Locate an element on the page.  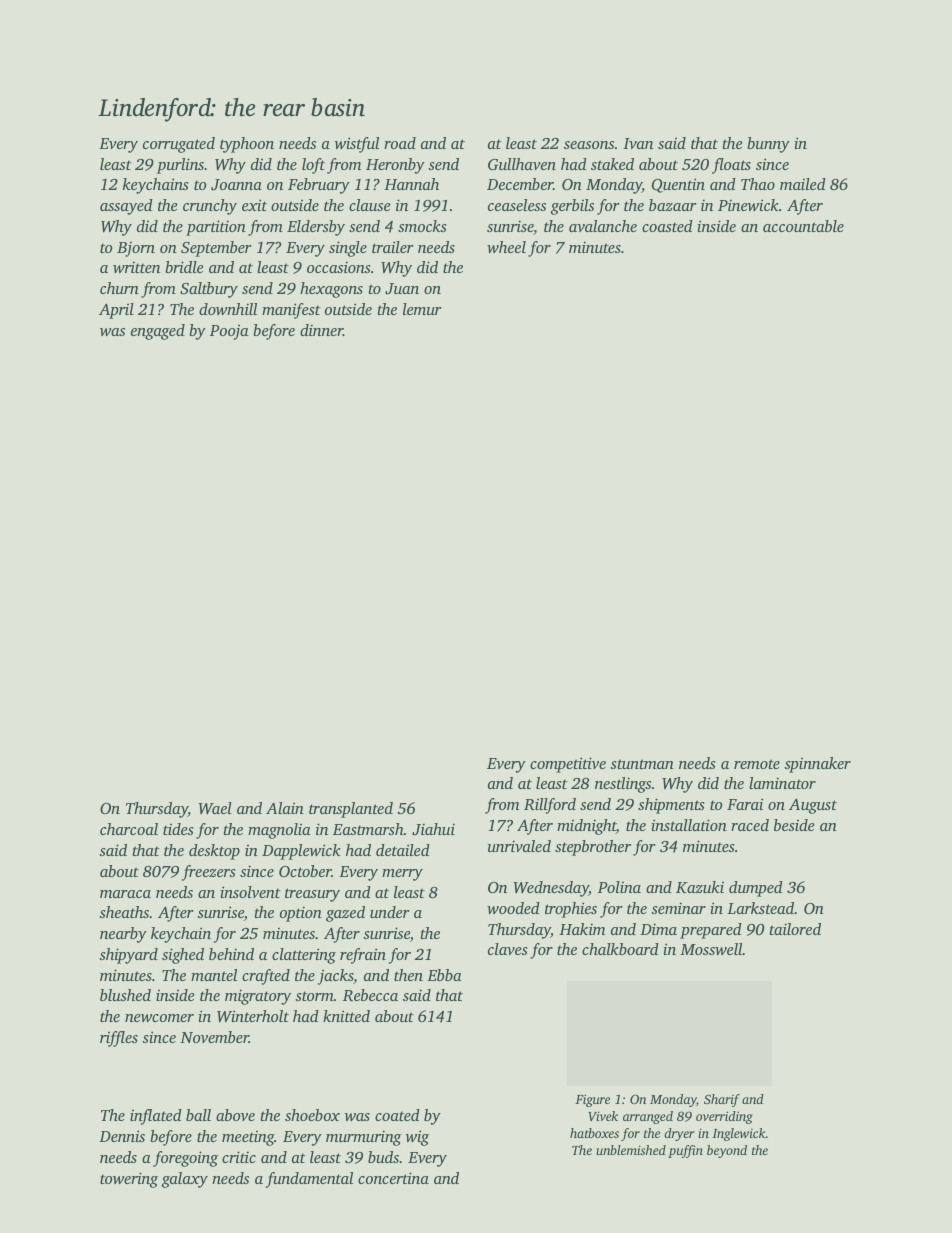
accountable is located at coordinates (803, 226).
